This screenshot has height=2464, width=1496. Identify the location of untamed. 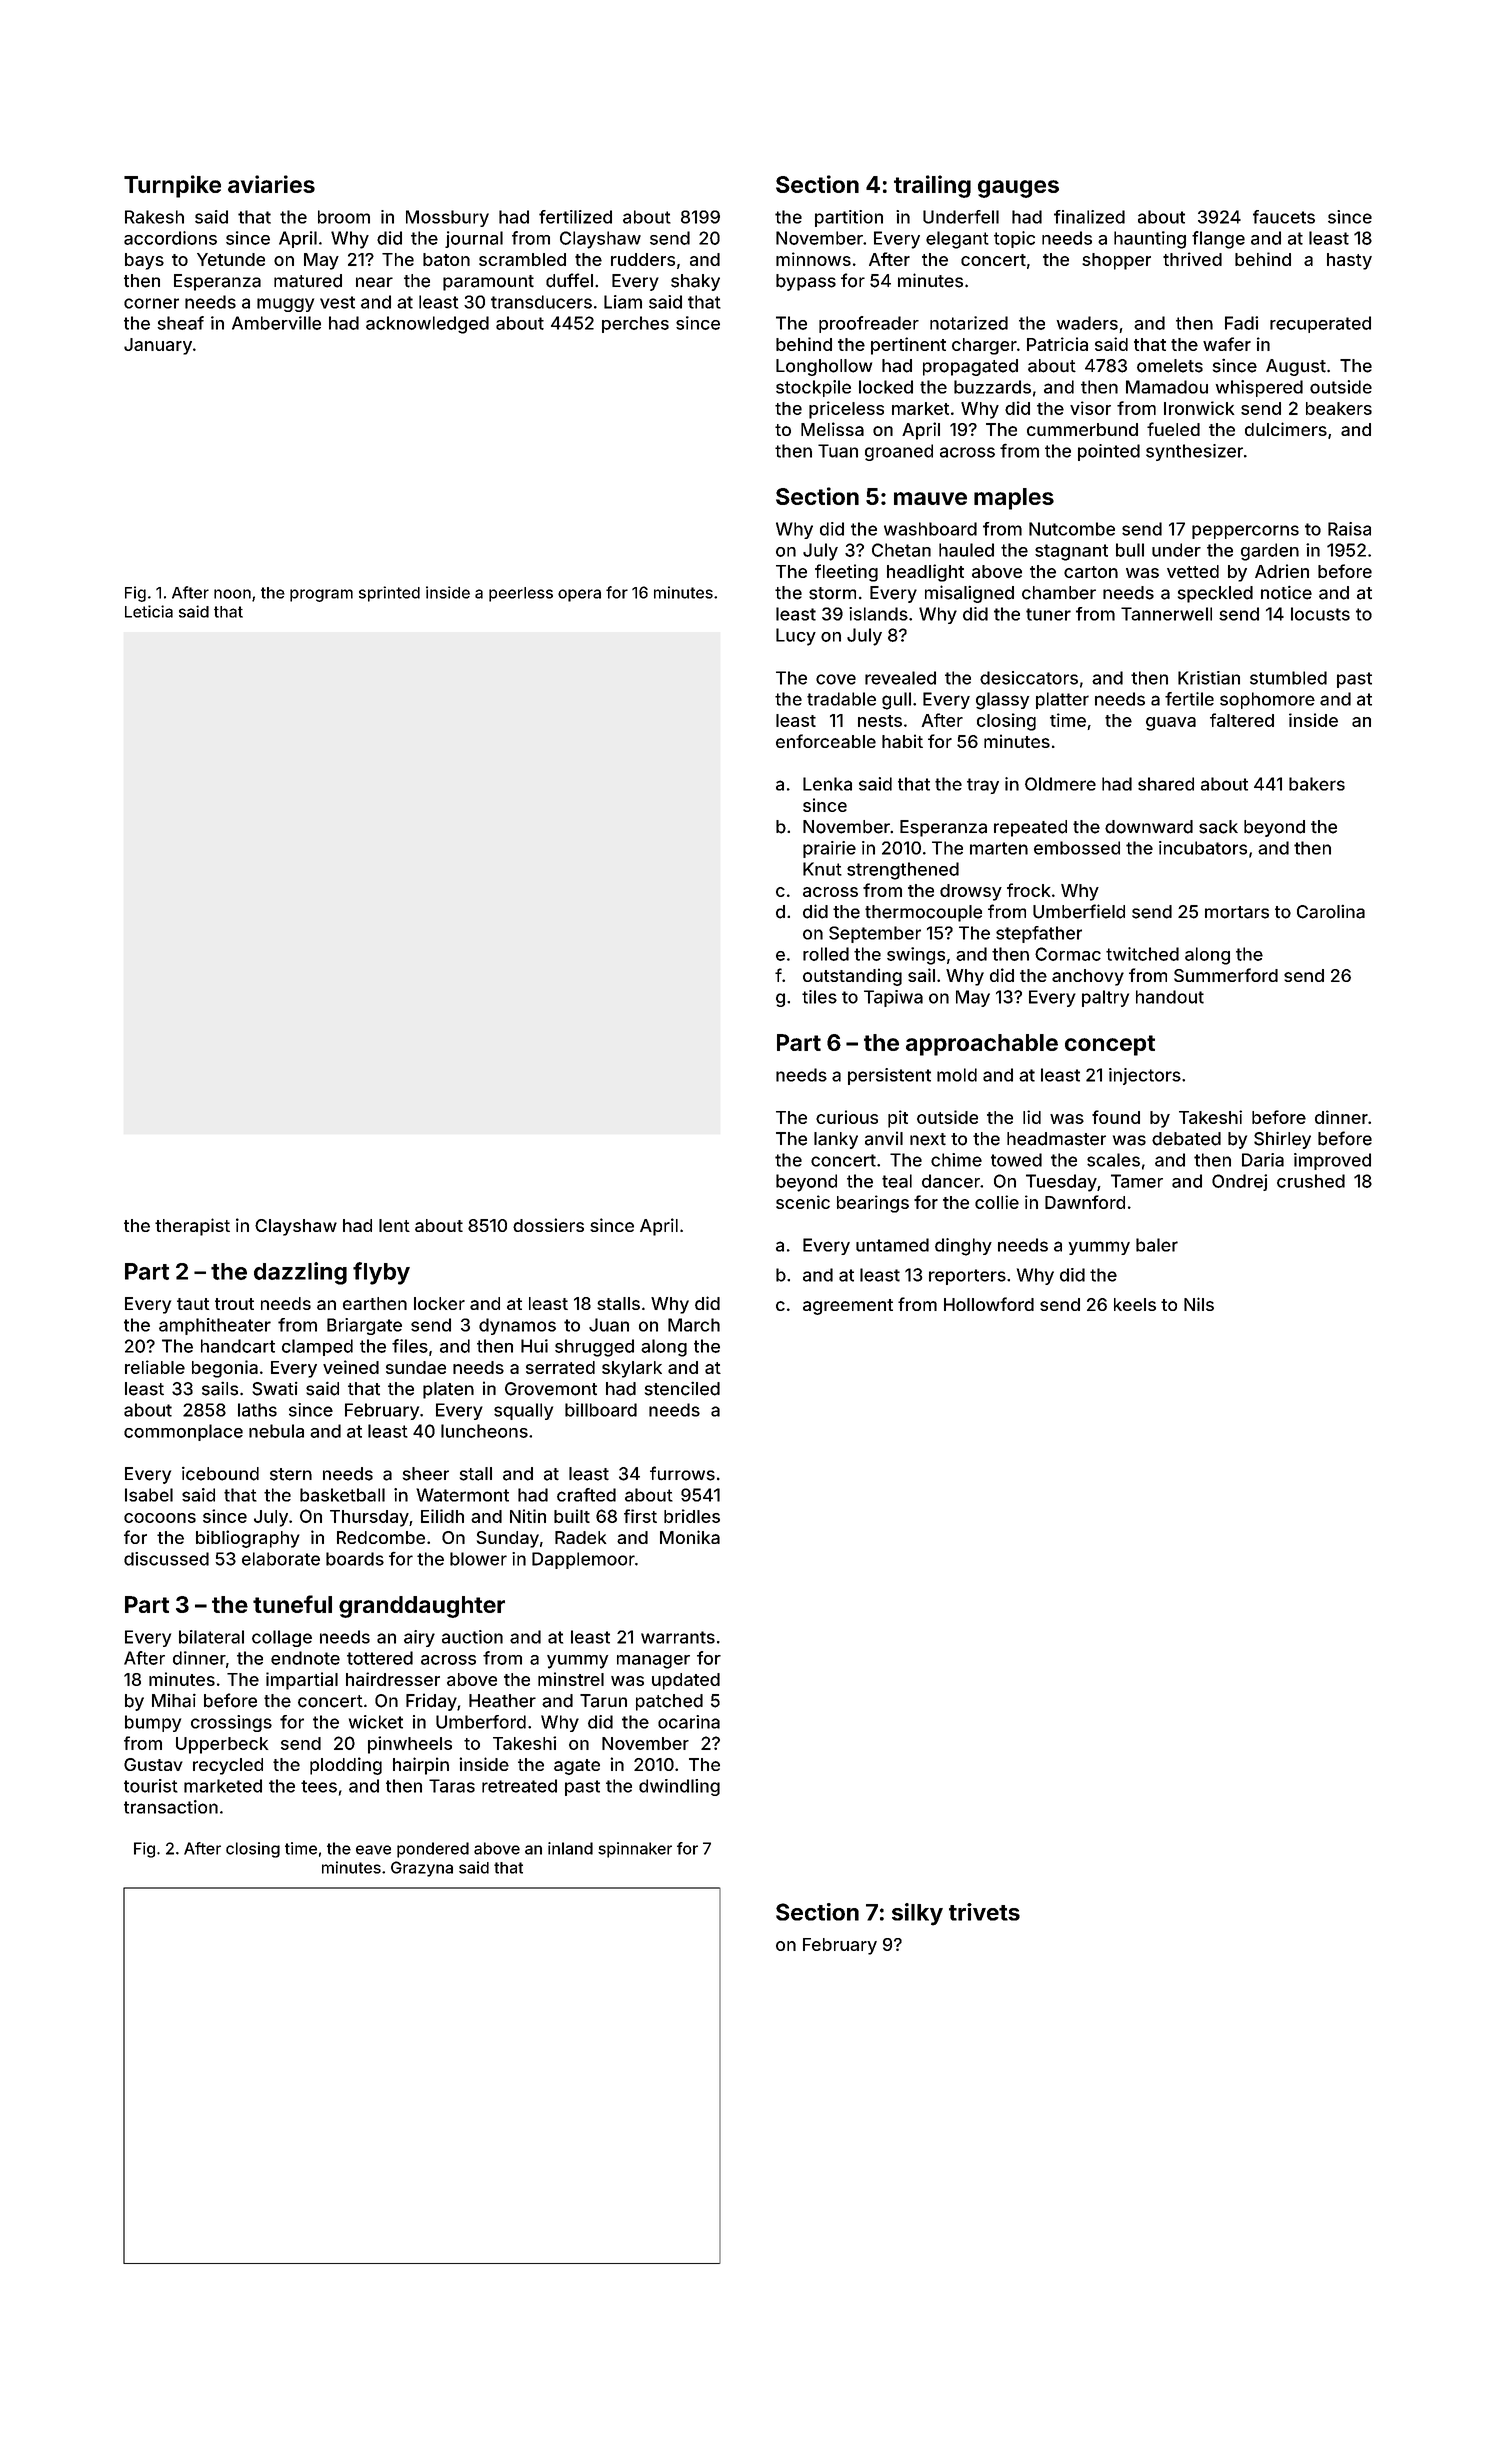
(892, 1245).
